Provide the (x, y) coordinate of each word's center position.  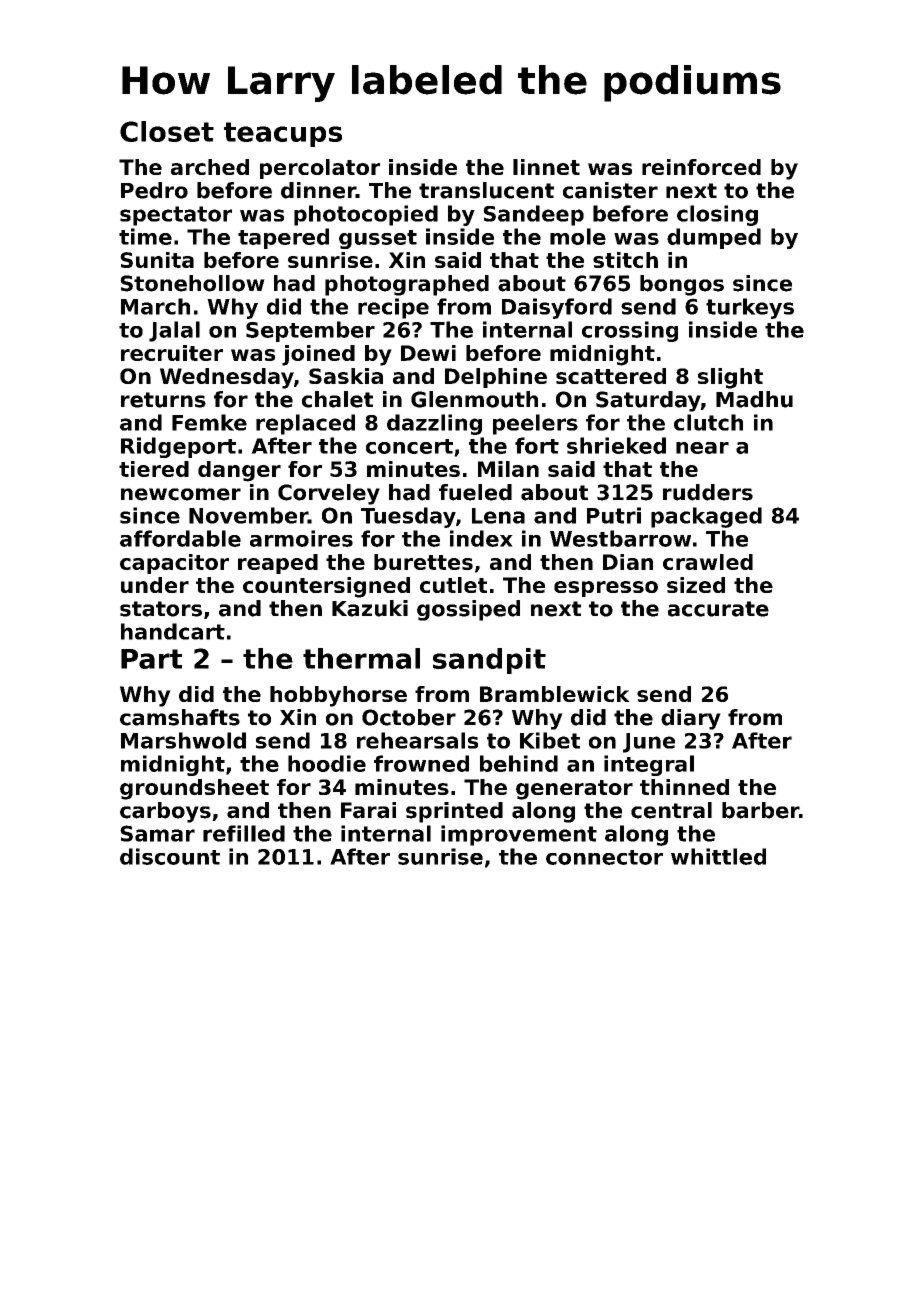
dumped (714, 238)
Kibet (550, 740)
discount (170, 856)
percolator (320, 169)
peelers (535, 424)
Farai (368, 810)
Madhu (754, 399)
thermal (361, 658)
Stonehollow (192, 283)
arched (210, 167)
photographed (407, 285)
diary (691, 719)
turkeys (750, 308)
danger (239, 471)
